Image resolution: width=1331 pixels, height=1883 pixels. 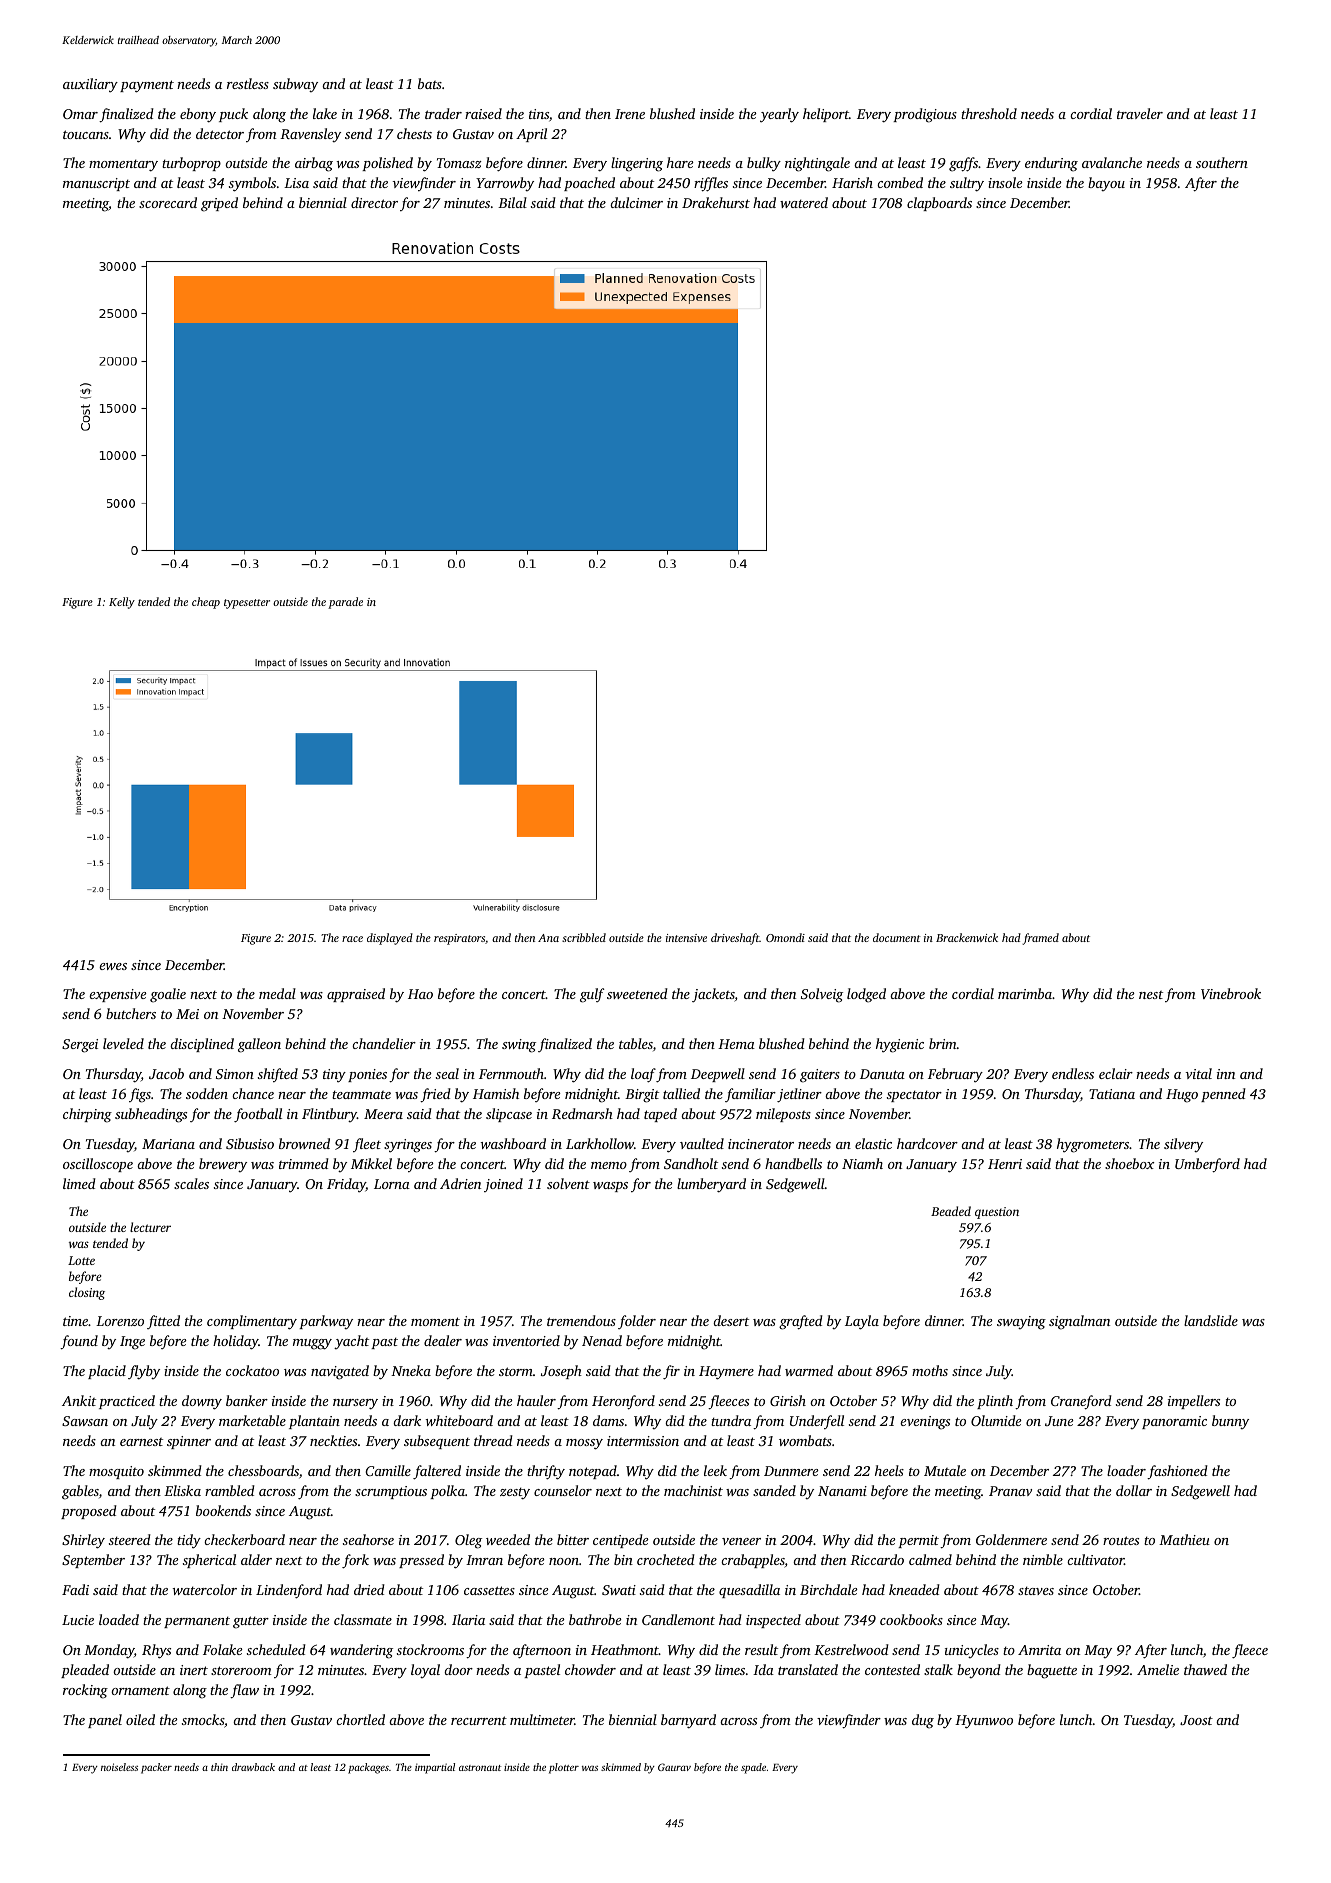 What do you see at coordinates (636, 202) in the screenshot?
I see `dulcimer` at bounding box center [636, 202].
